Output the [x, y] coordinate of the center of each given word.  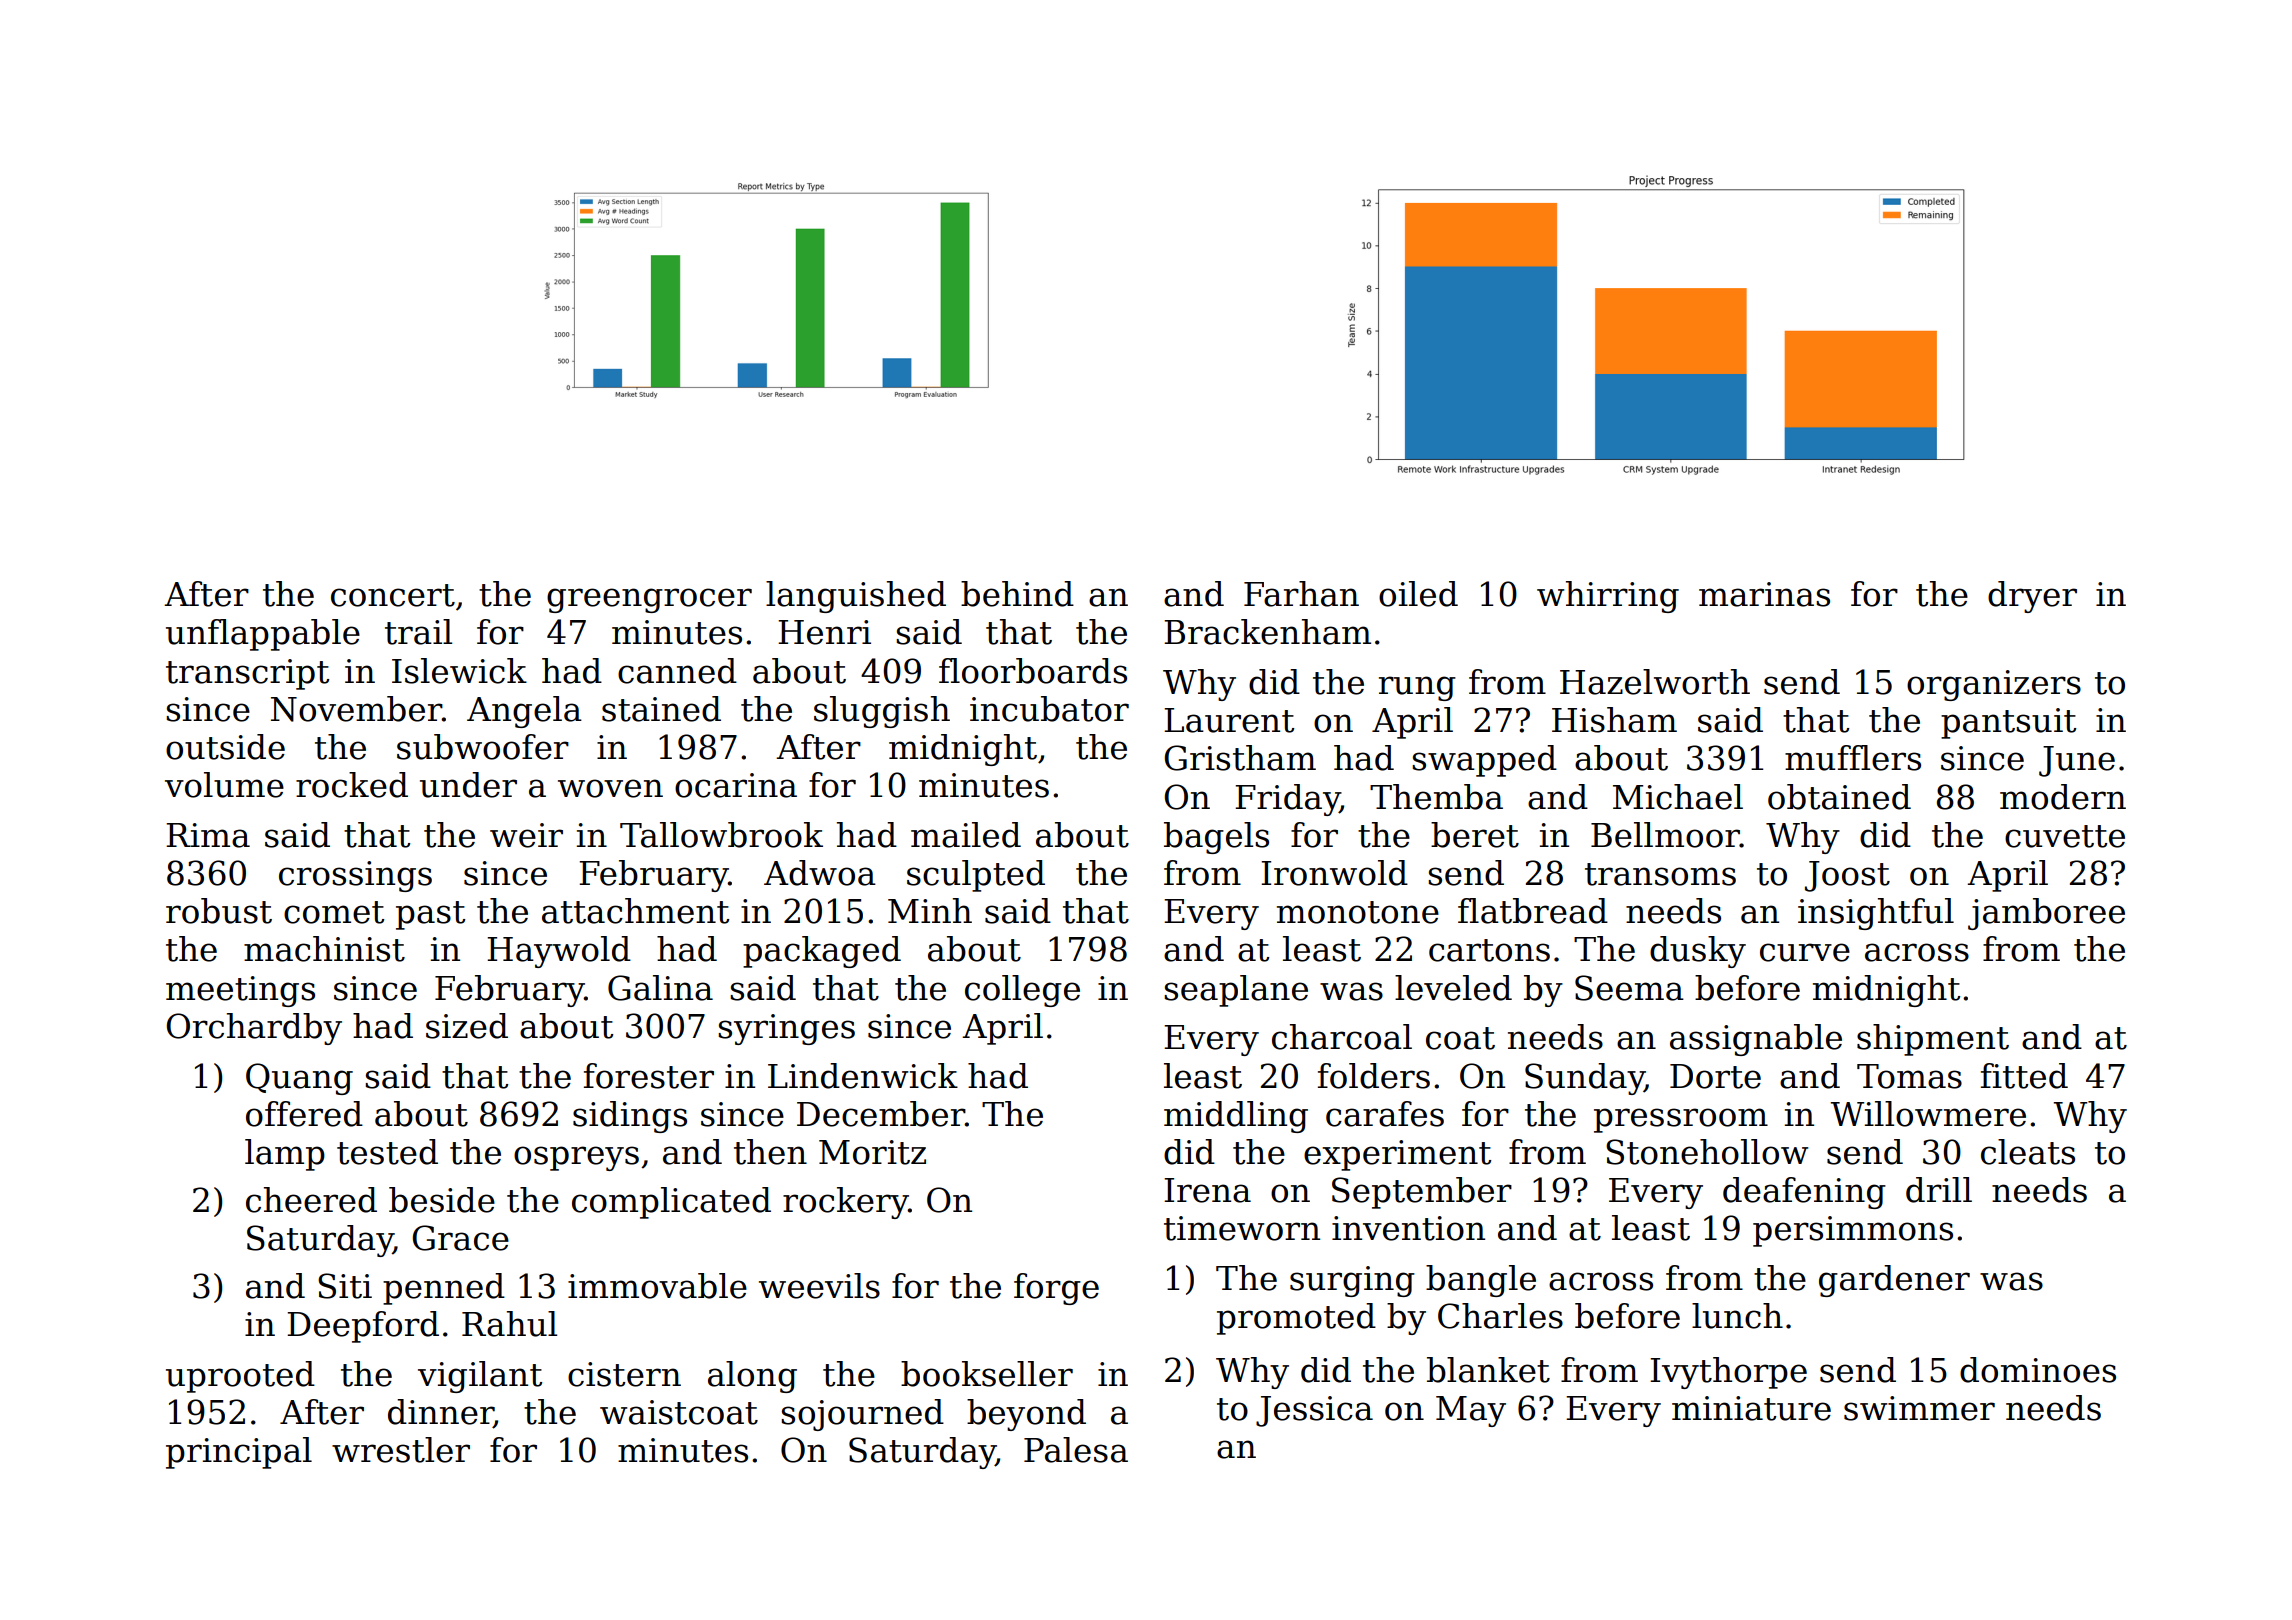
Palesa [1076, 1450]
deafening [1804, 1193]
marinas [1764, 594]
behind [1017, 594]
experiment [1397, 1155]
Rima [208, 835]
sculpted [976, 876]
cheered [311, 1200]
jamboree [2046, 914]
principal [239, 1453]
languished [856, 597]
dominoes [2038, 1370]
